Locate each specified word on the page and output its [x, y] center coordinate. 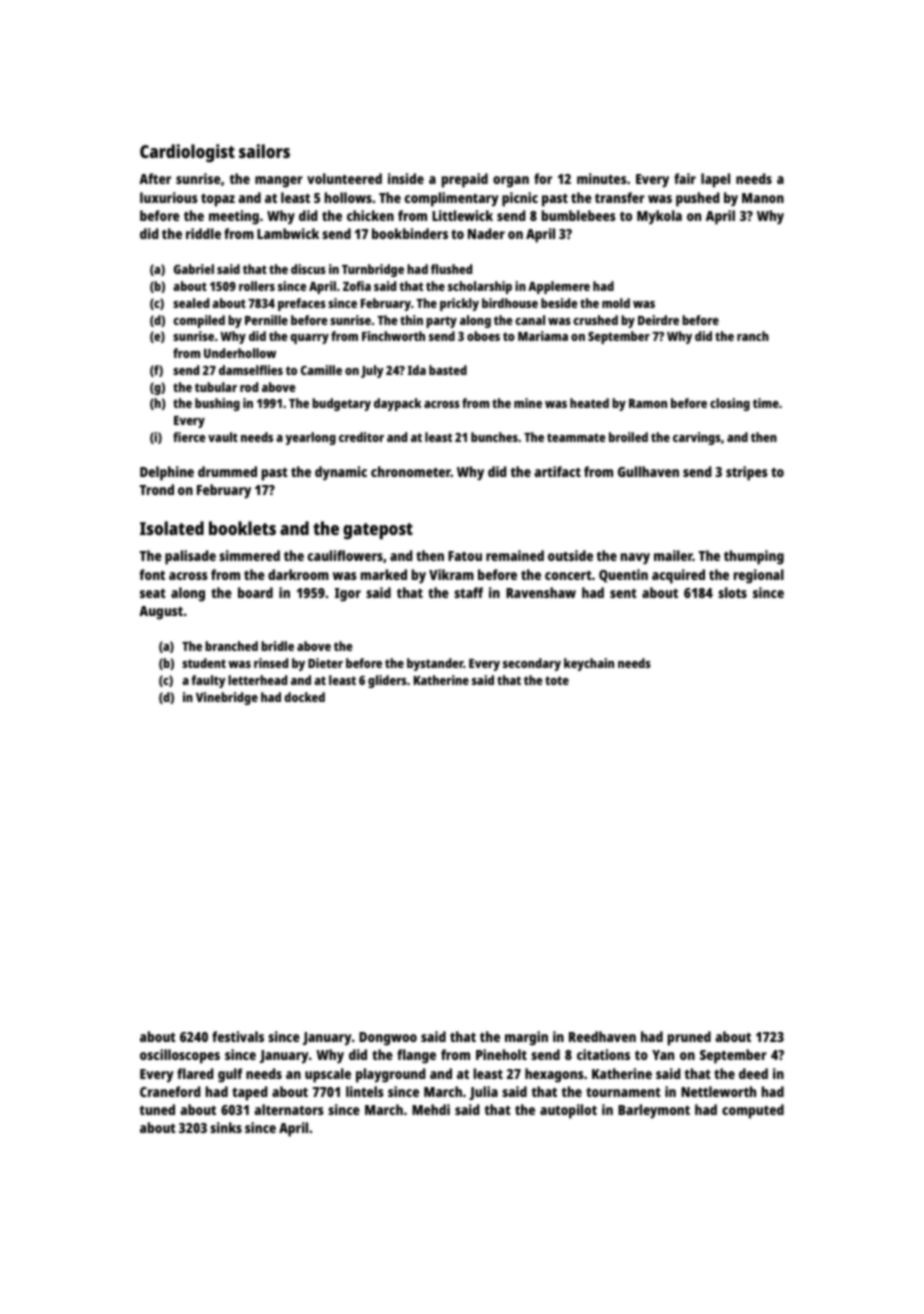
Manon [763, 198]
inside [406, 178]
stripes [747, 473]
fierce [189, 437]
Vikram [451, 574]
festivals [238, 1036]
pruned [689, 1038]
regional [759, 576]
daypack [397, 404]
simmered [249, 555]
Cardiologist [187, 153]
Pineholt [501, 1054]
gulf [230, 1075]
